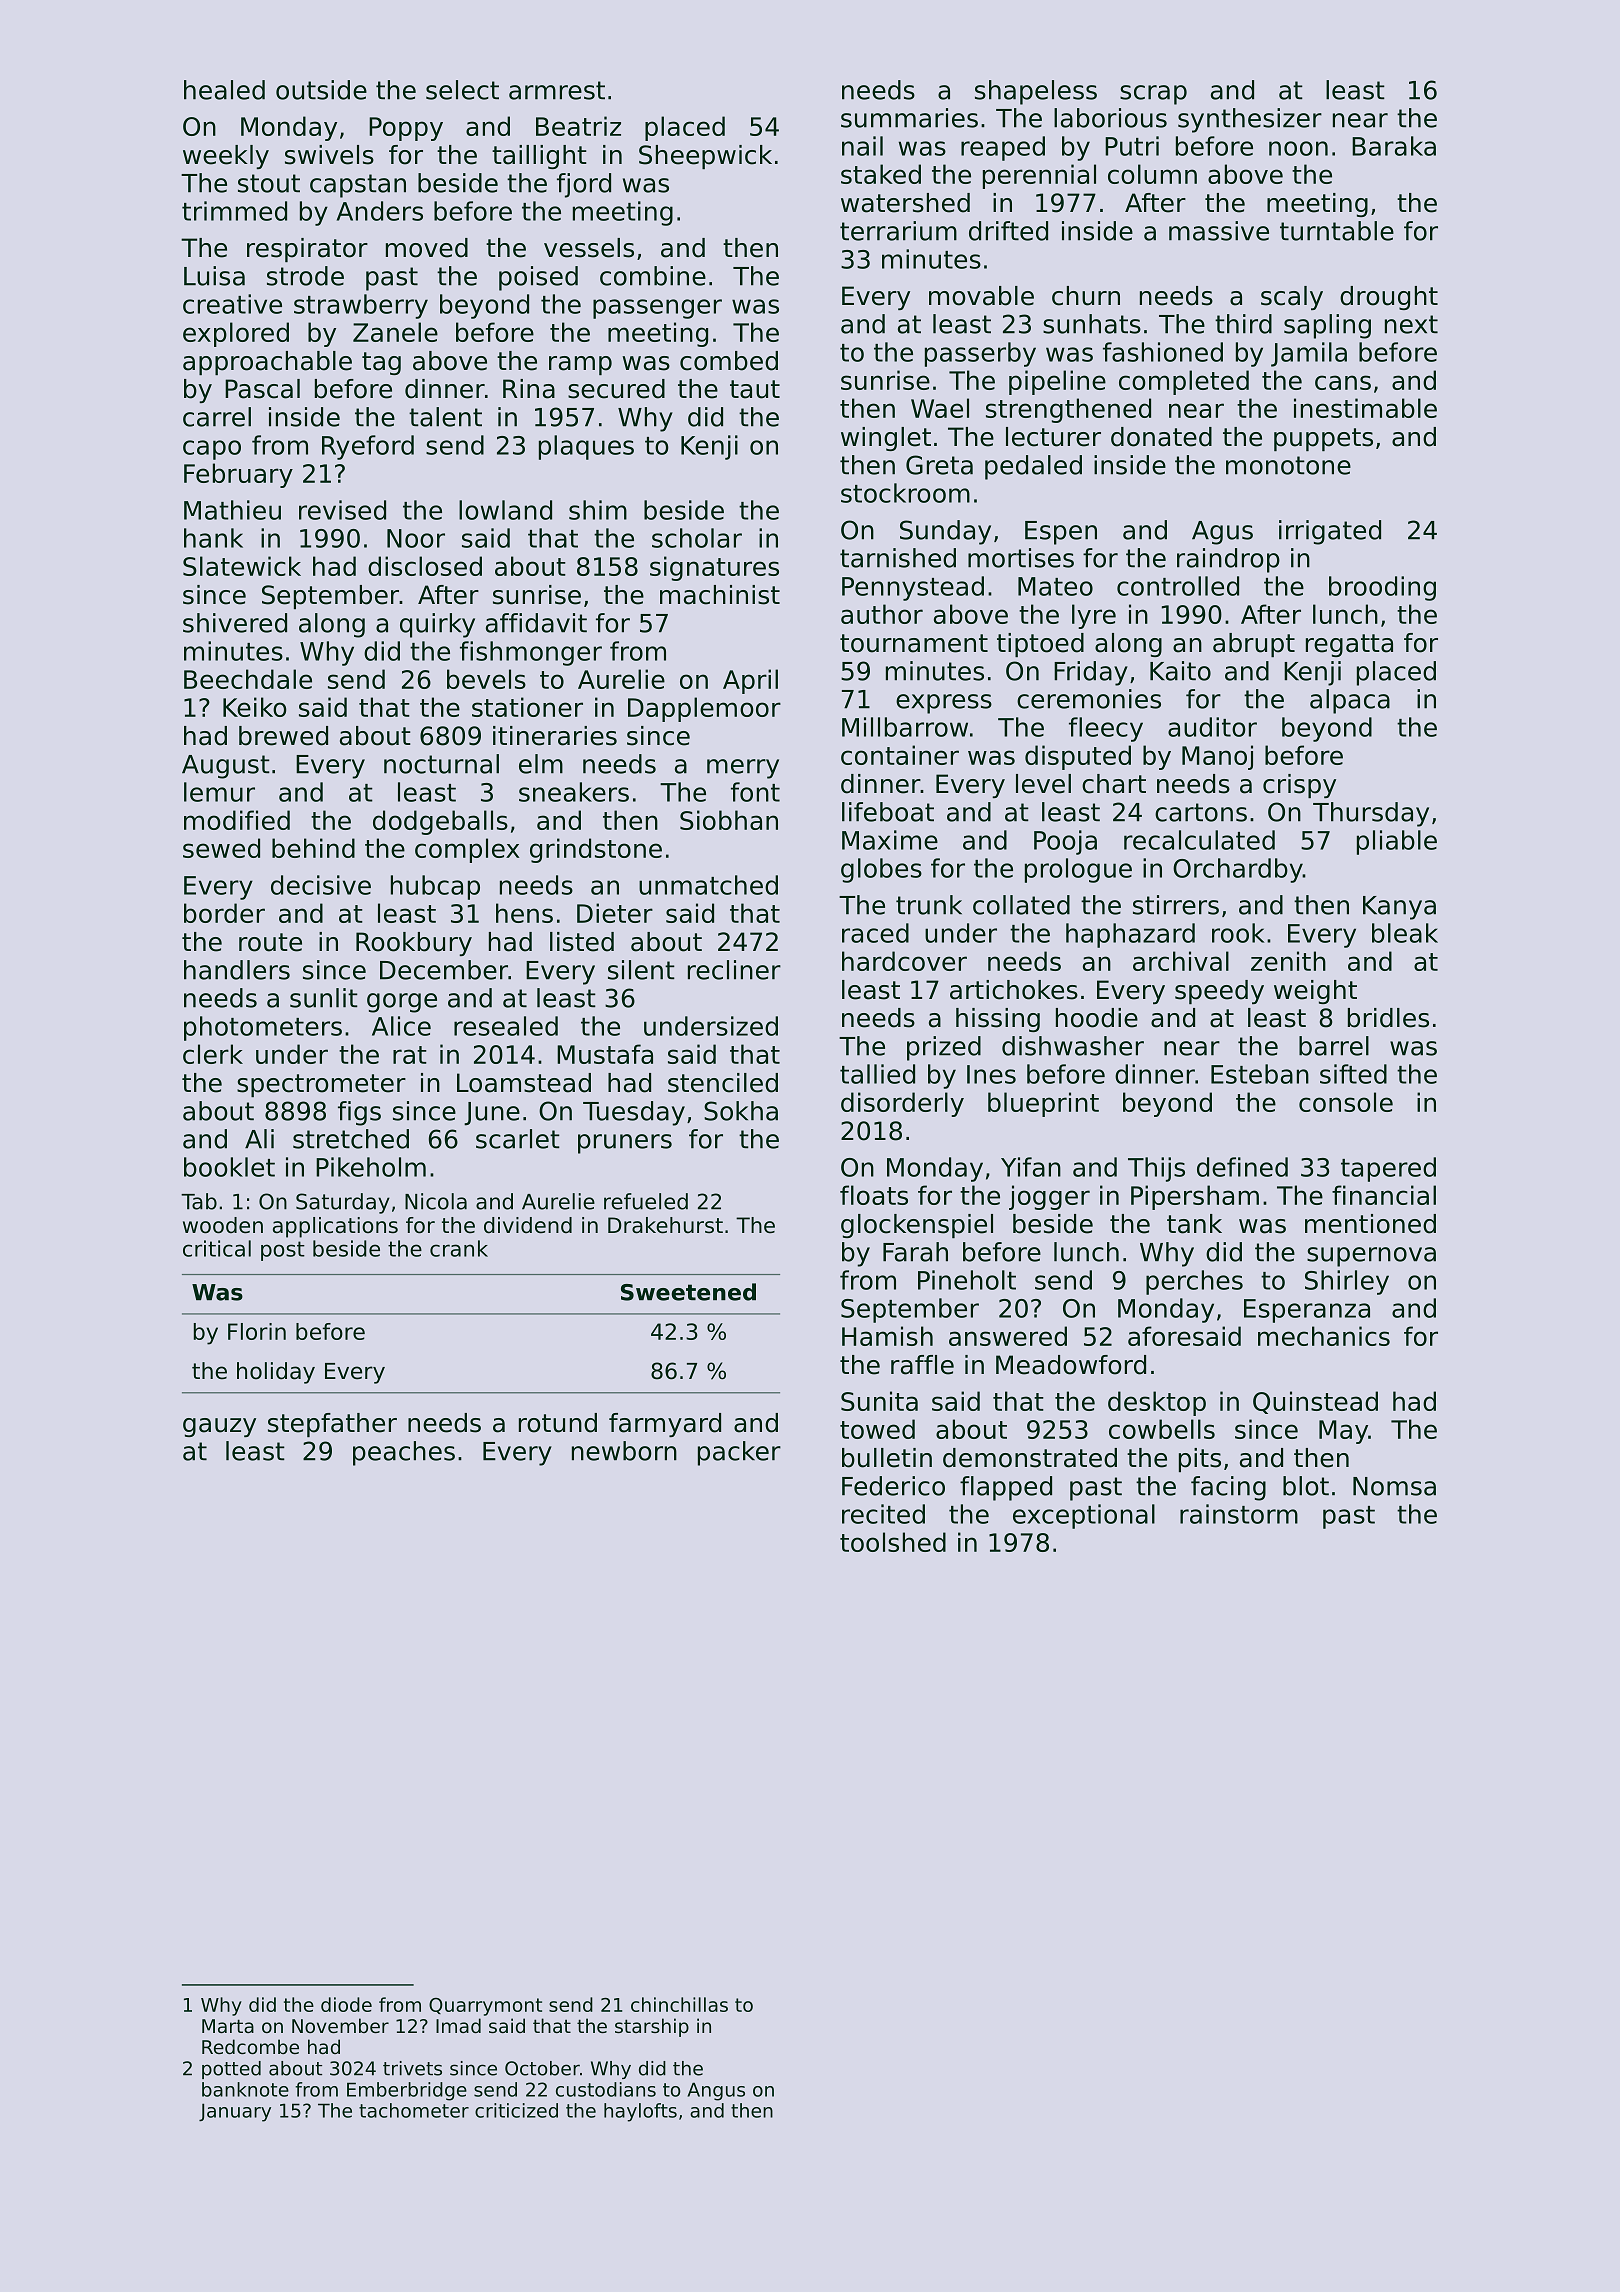  What do you see at coordinates (1176, 905) in the screenshot?
I see `stirrers` at bounding box center [1176, 905].
